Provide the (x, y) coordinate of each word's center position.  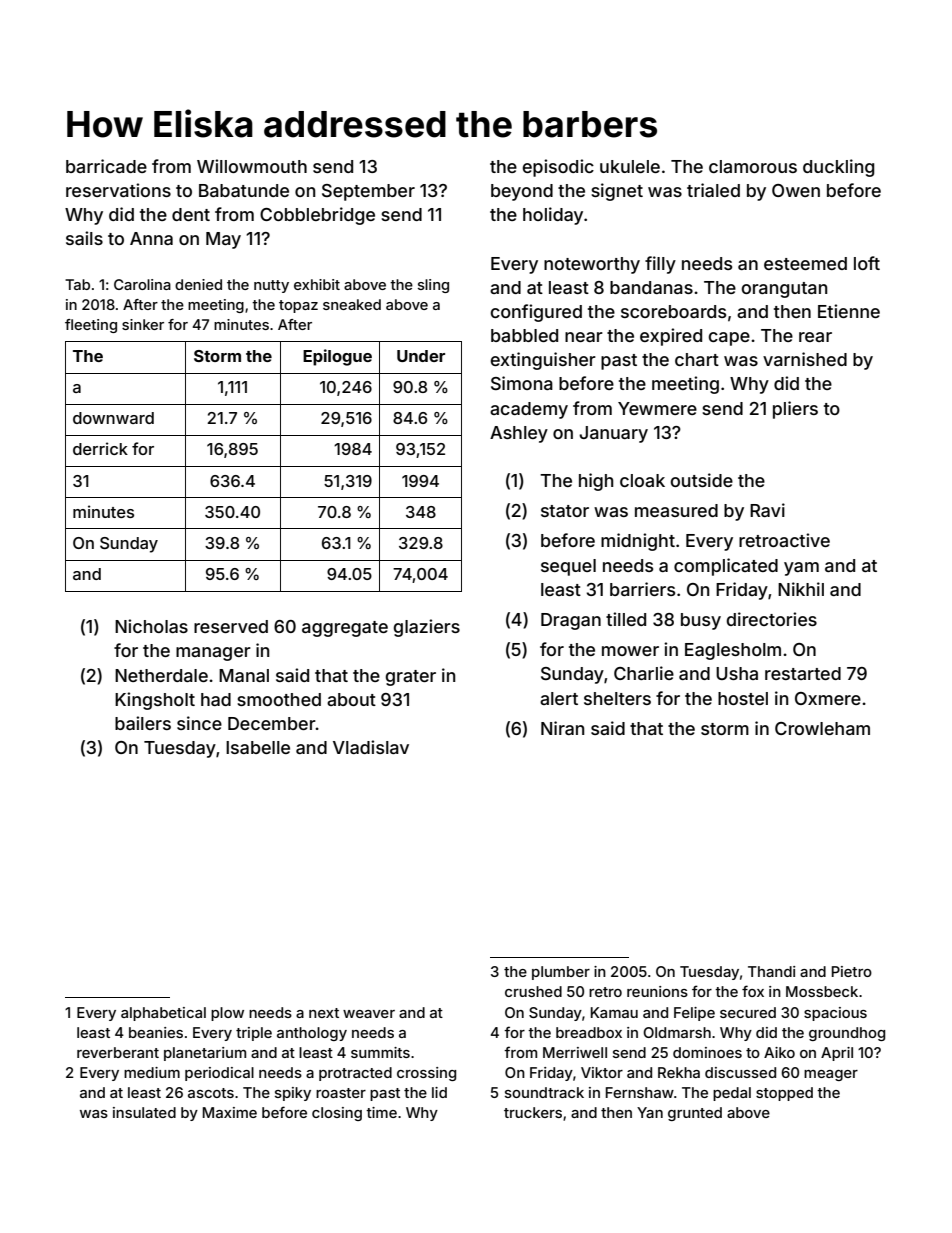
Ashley (519, 434)
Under (421, 356)
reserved (231, 626)
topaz (298, 306)
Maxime (230, 1112)
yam (801, 569)
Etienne (849, 311)
